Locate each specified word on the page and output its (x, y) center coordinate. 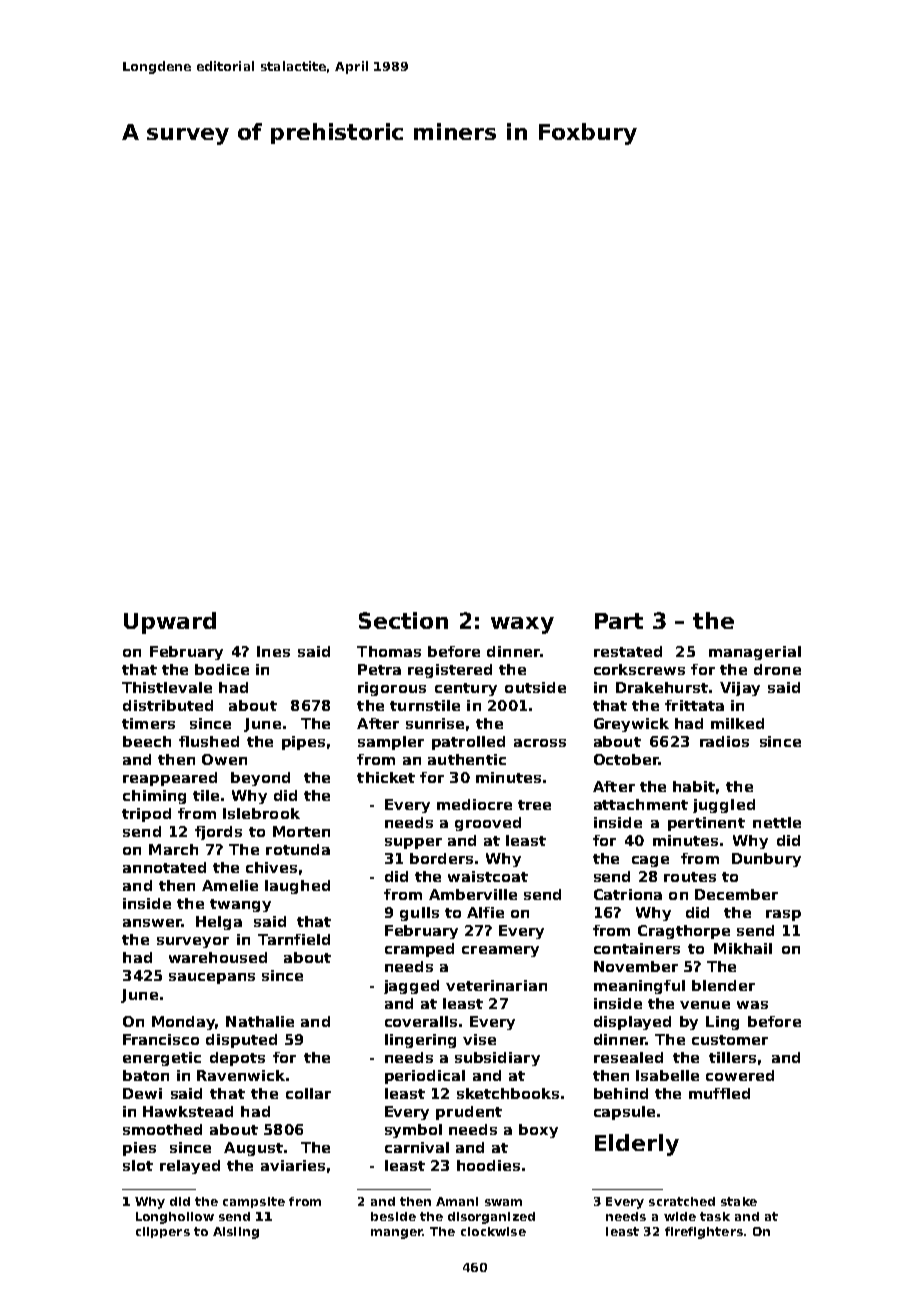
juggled (724, 806)
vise (479, 1039)
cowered (740, 1075)
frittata (694, 705)
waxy (522, 625)
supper (413, 843)
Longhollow (175, 1218)
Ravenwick (241, 1075)
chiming (154, 797)
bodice (222, 669)
